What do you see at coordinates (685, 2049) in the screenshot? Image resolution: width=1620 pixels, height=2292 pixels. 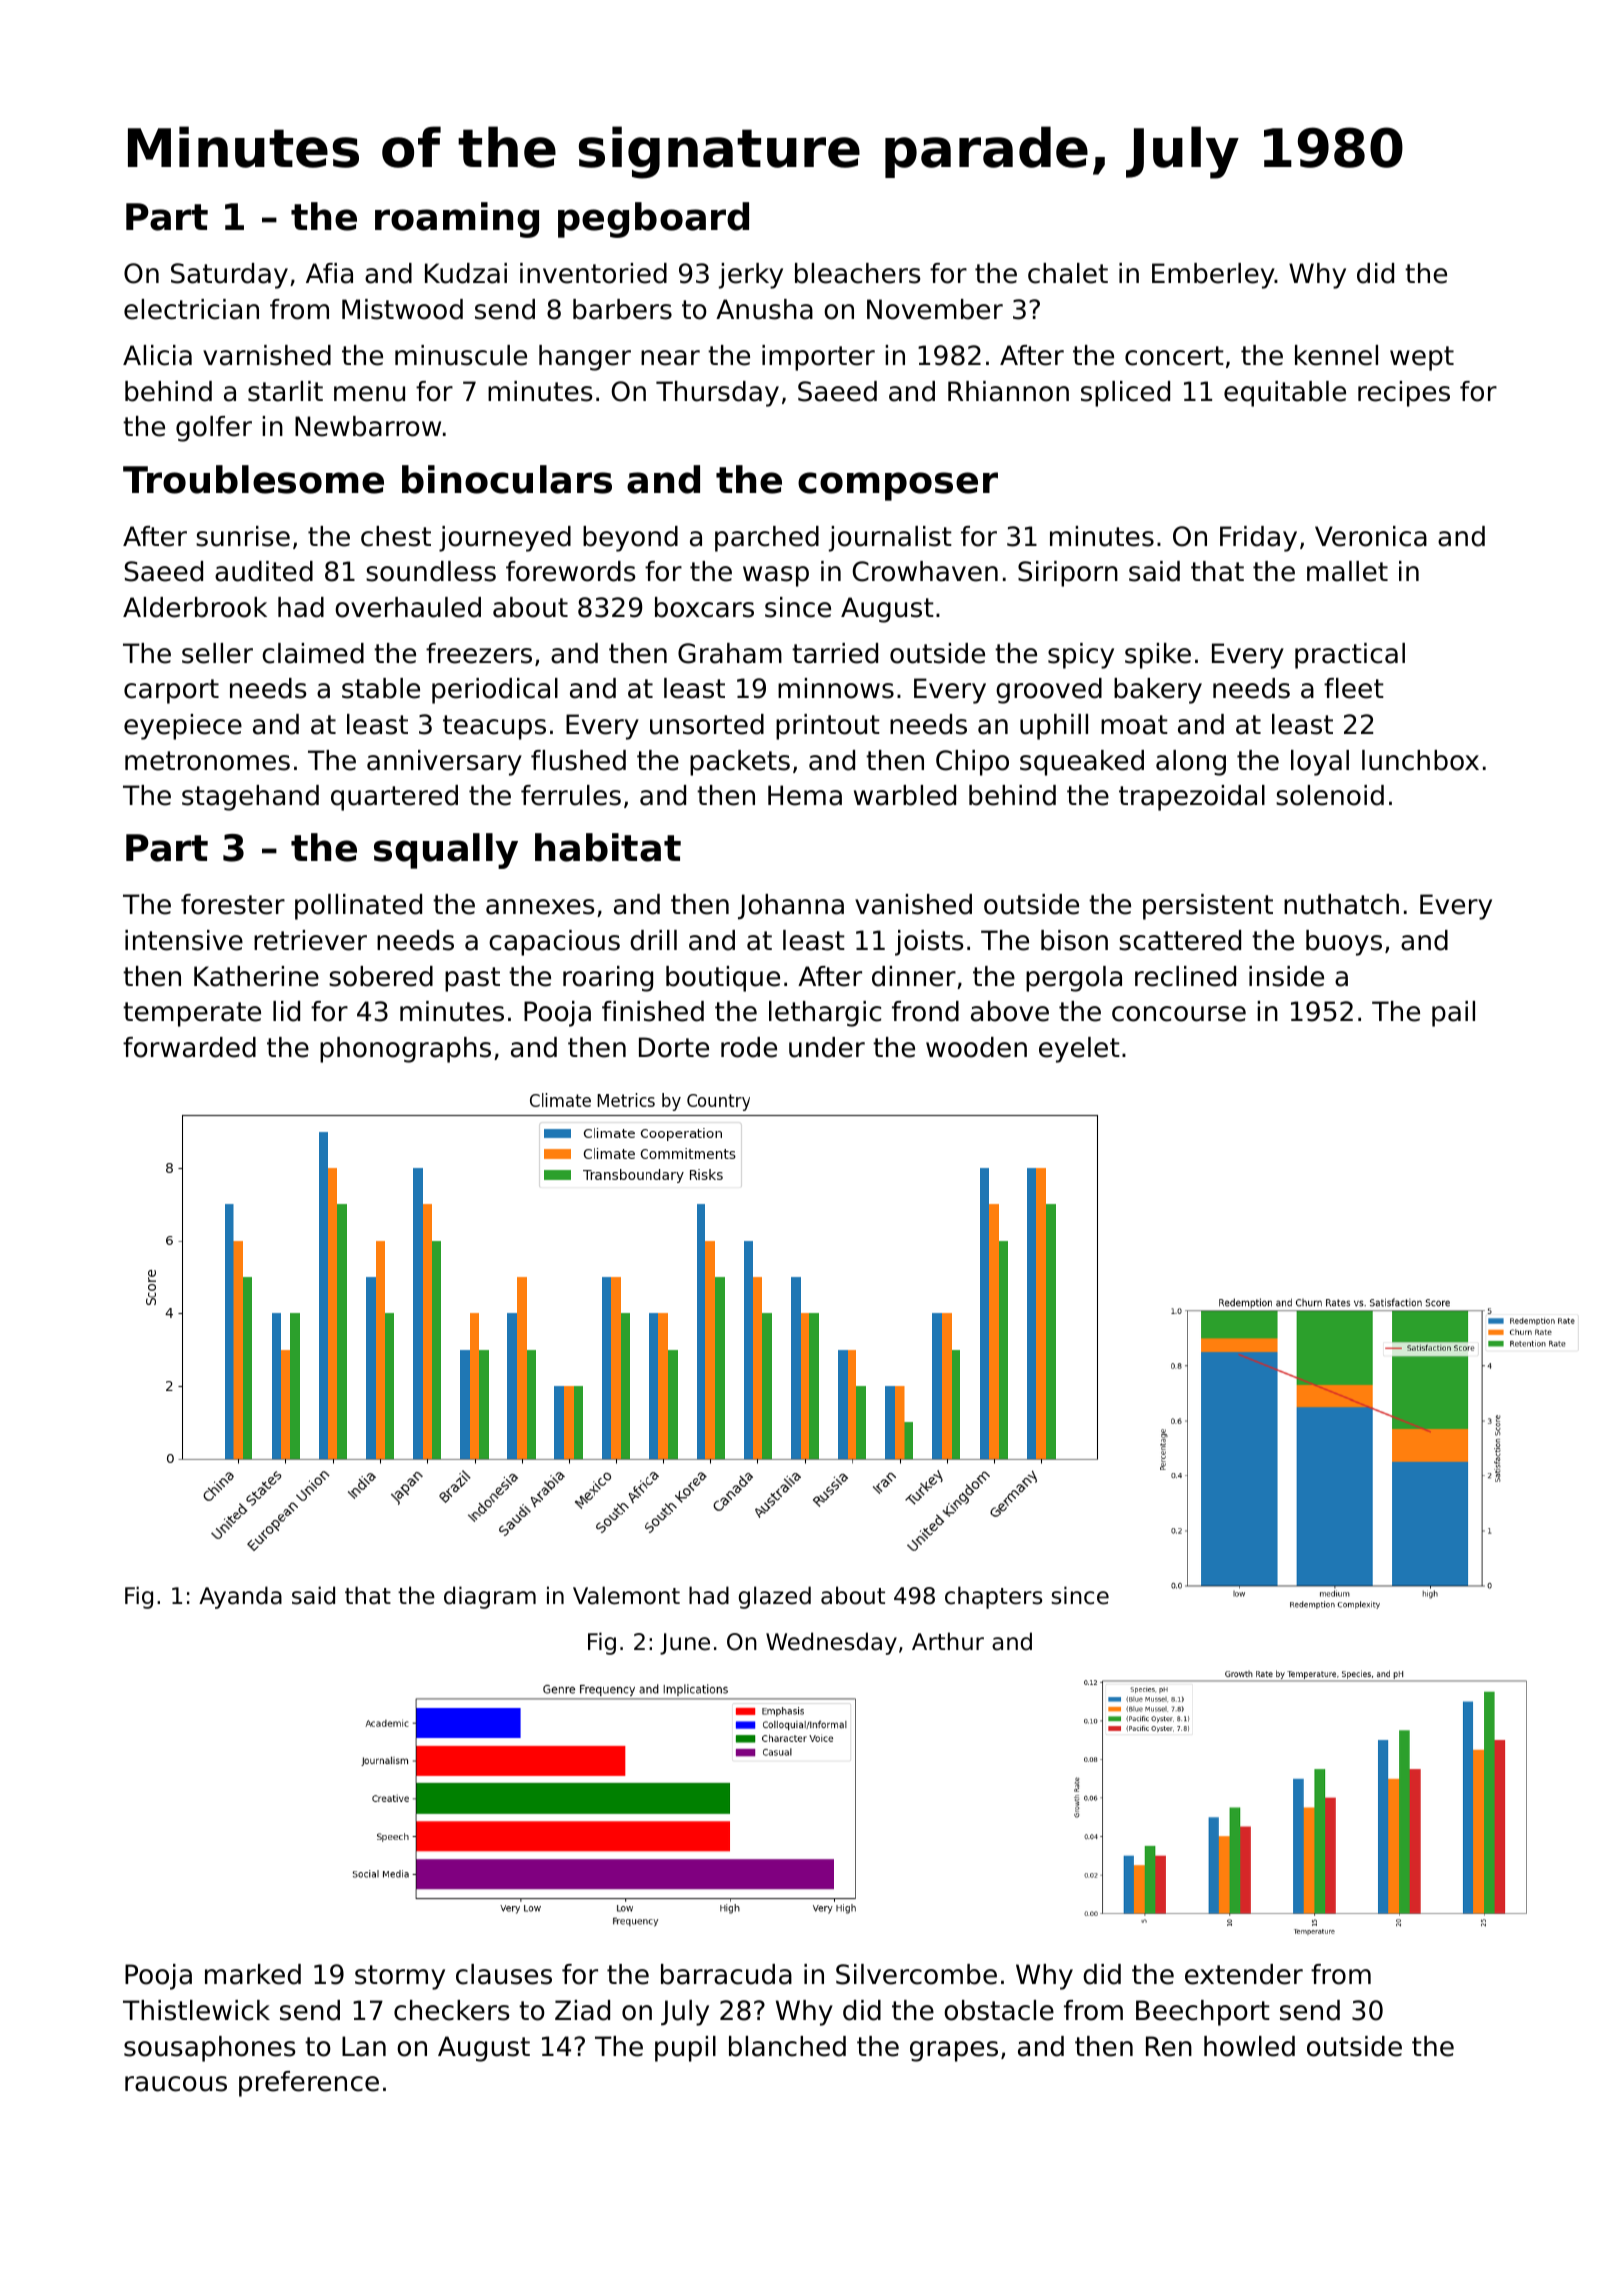 I see `pupil` at bounding box center [685, 2049].
